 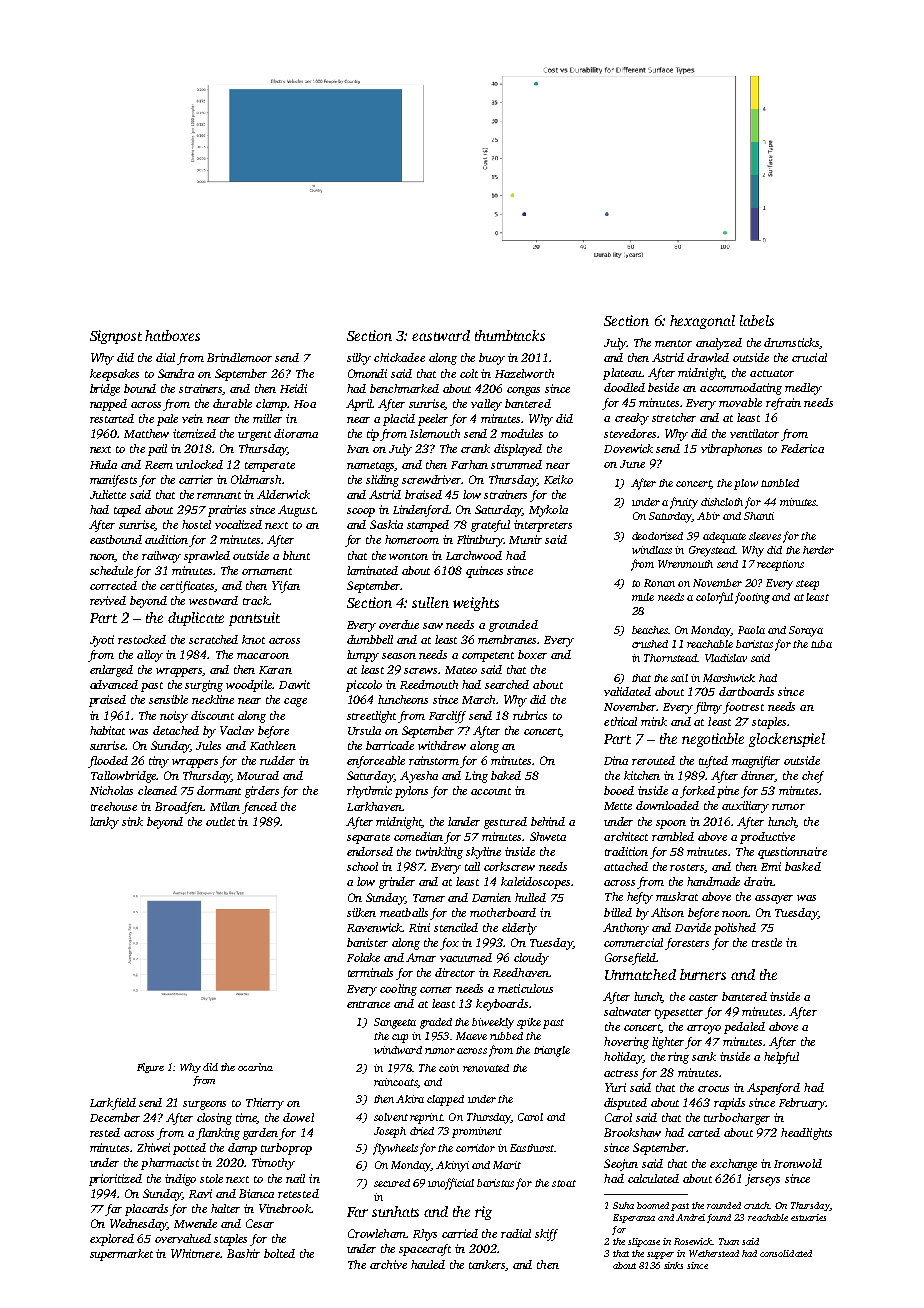 I want to click on supermarket, so click(x=121, y=1255).
